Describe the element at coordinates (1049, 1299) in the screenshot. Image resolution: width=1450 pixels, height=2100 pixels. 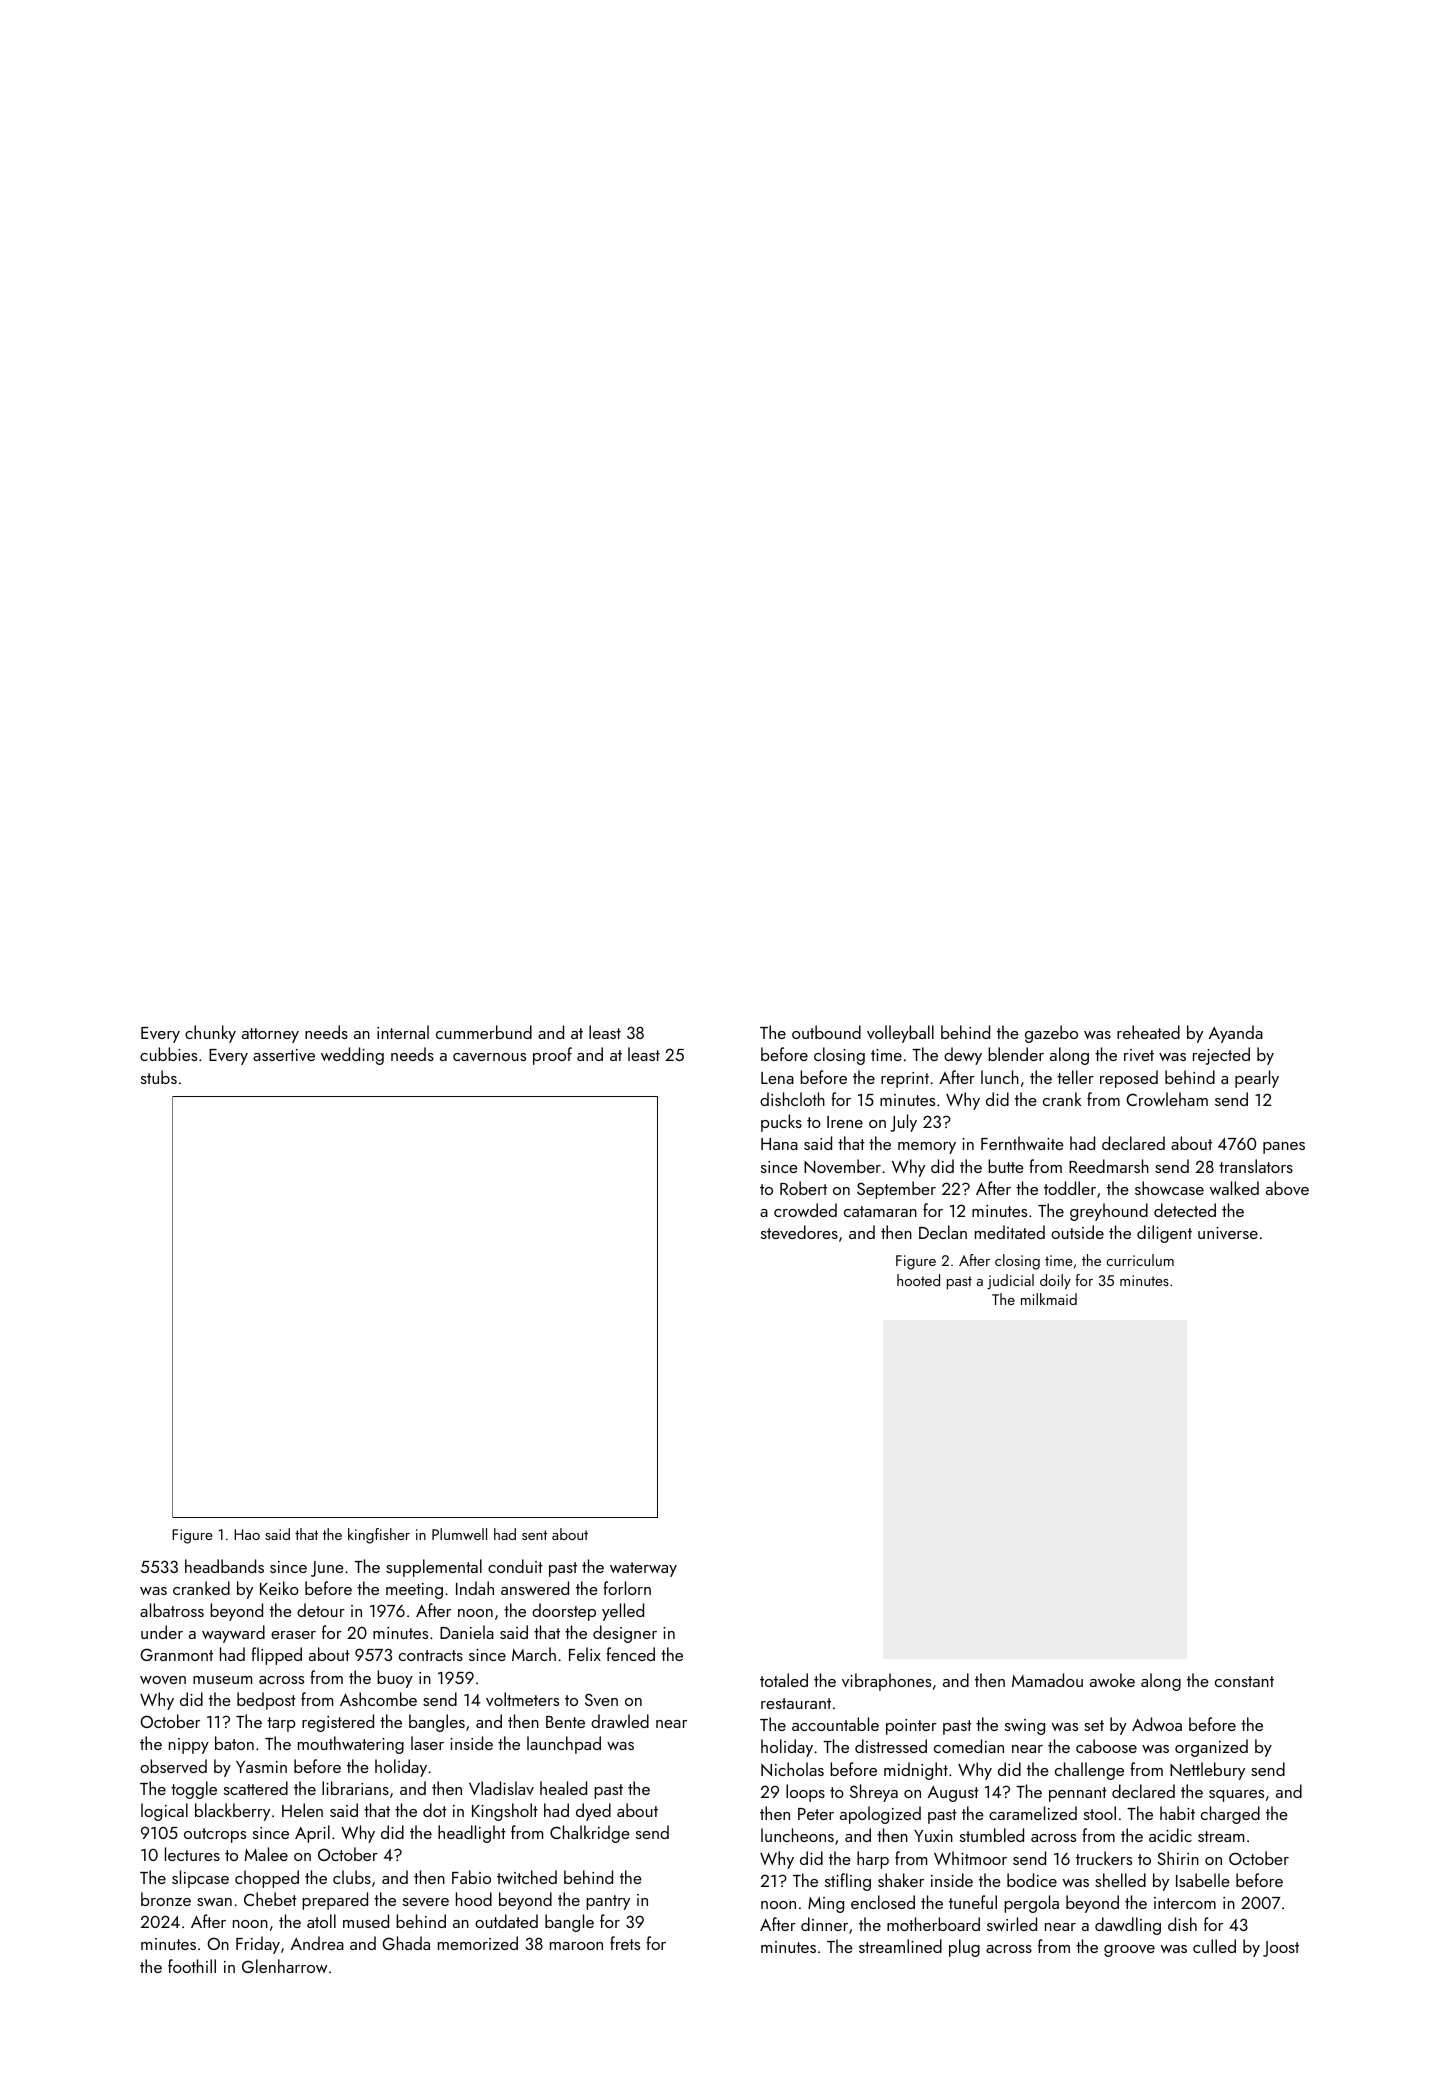
I see `milkmaid` at that location.
